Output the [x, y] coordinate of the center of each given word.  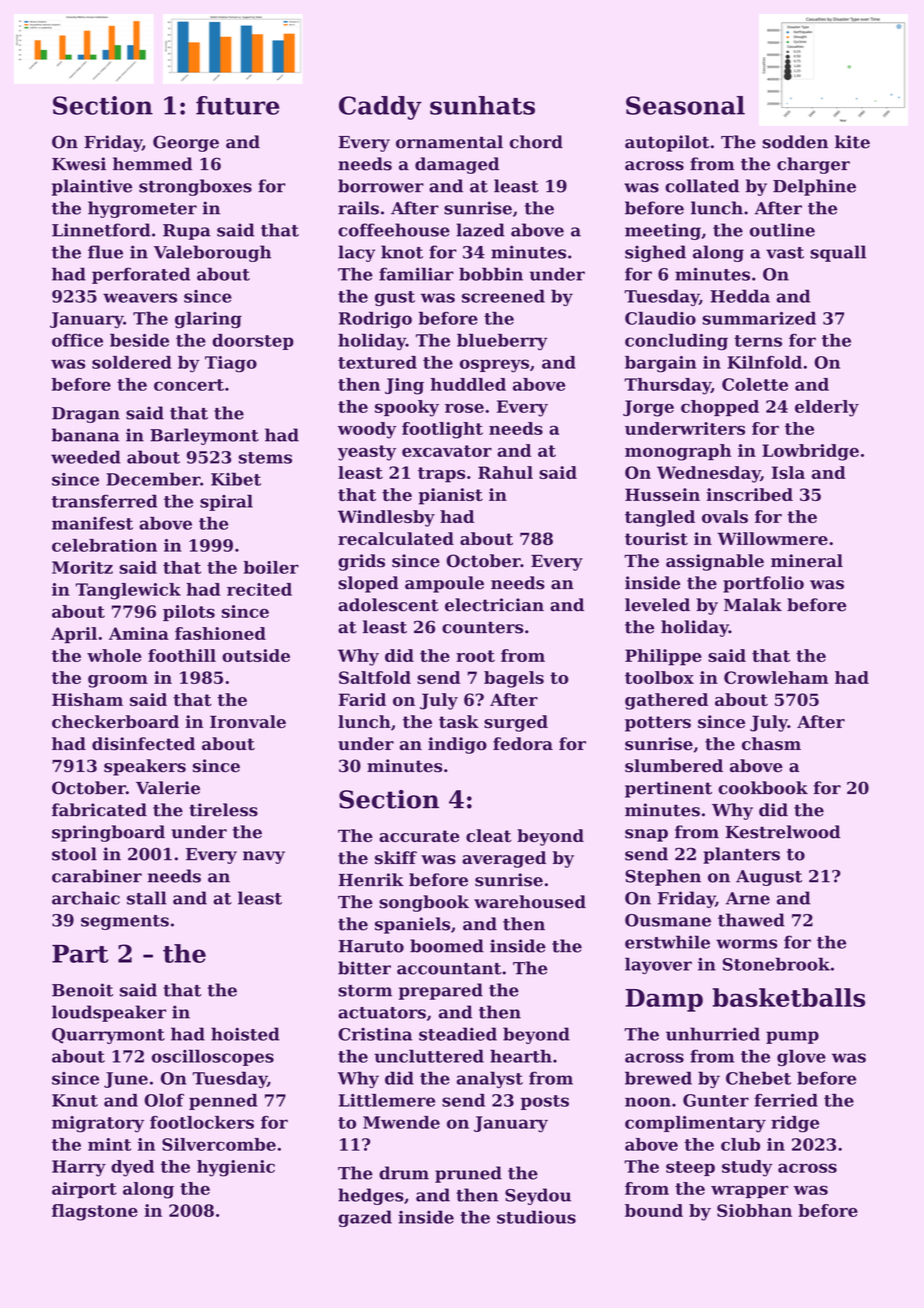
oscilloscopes [213, 1057]
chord [536, 142]
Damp [664, 1000]
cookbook [763, 788]
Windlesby [386, 518]
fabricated [99, 810]
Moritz [82, 567]
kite [852, 142]
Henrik [371, 880]
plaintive [92, 187]
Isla [788, 472]
